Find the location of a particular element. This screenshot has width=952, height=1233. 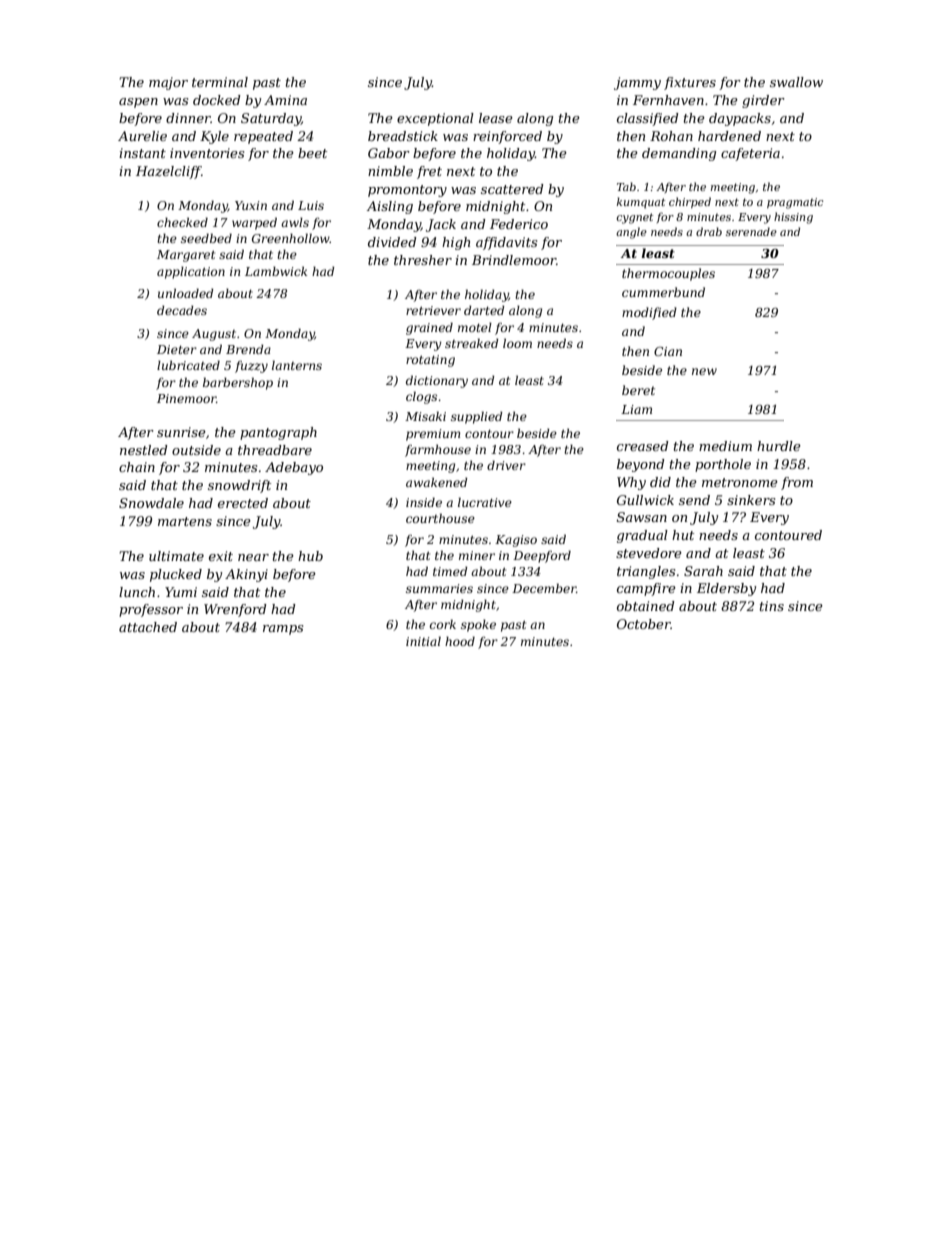

fixtures is located at coordinates (690, 83).
